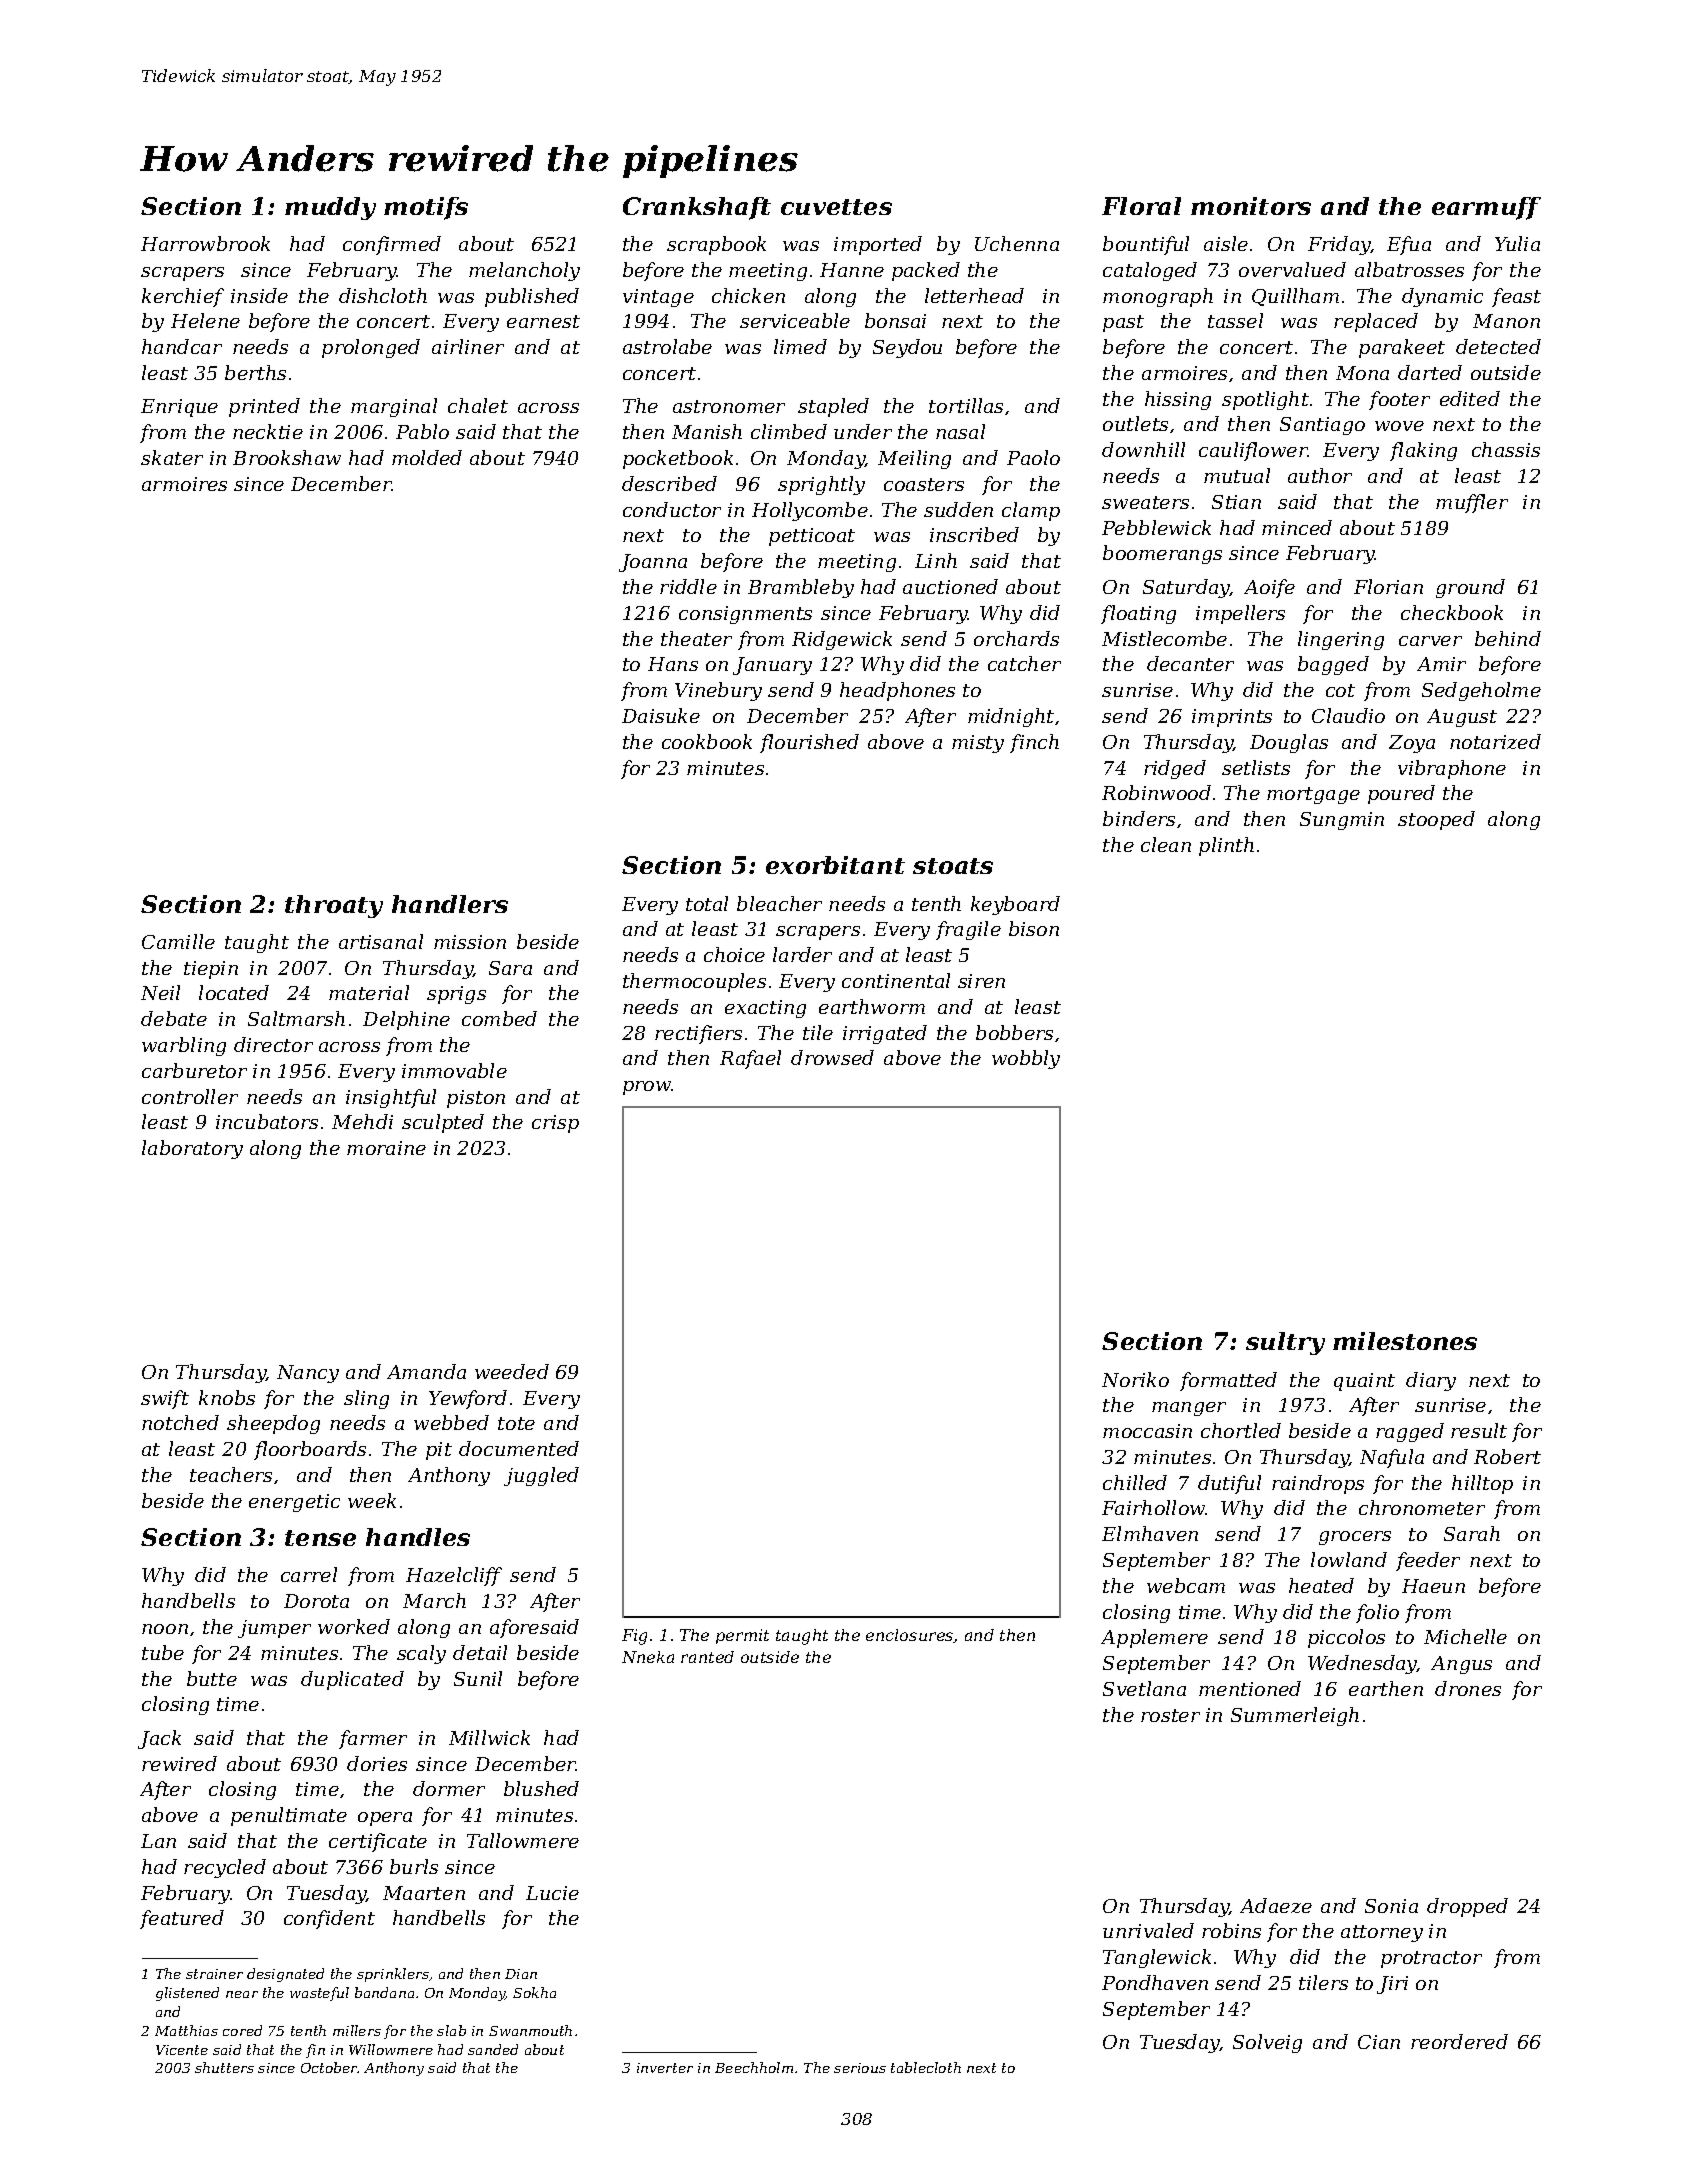 Image resolution: width=1683 pixels, height=2178 pixels. What do you see at coordinates (779, 903) in the screenshot?
I see `bleacher` at bounding box center [779, 903].
